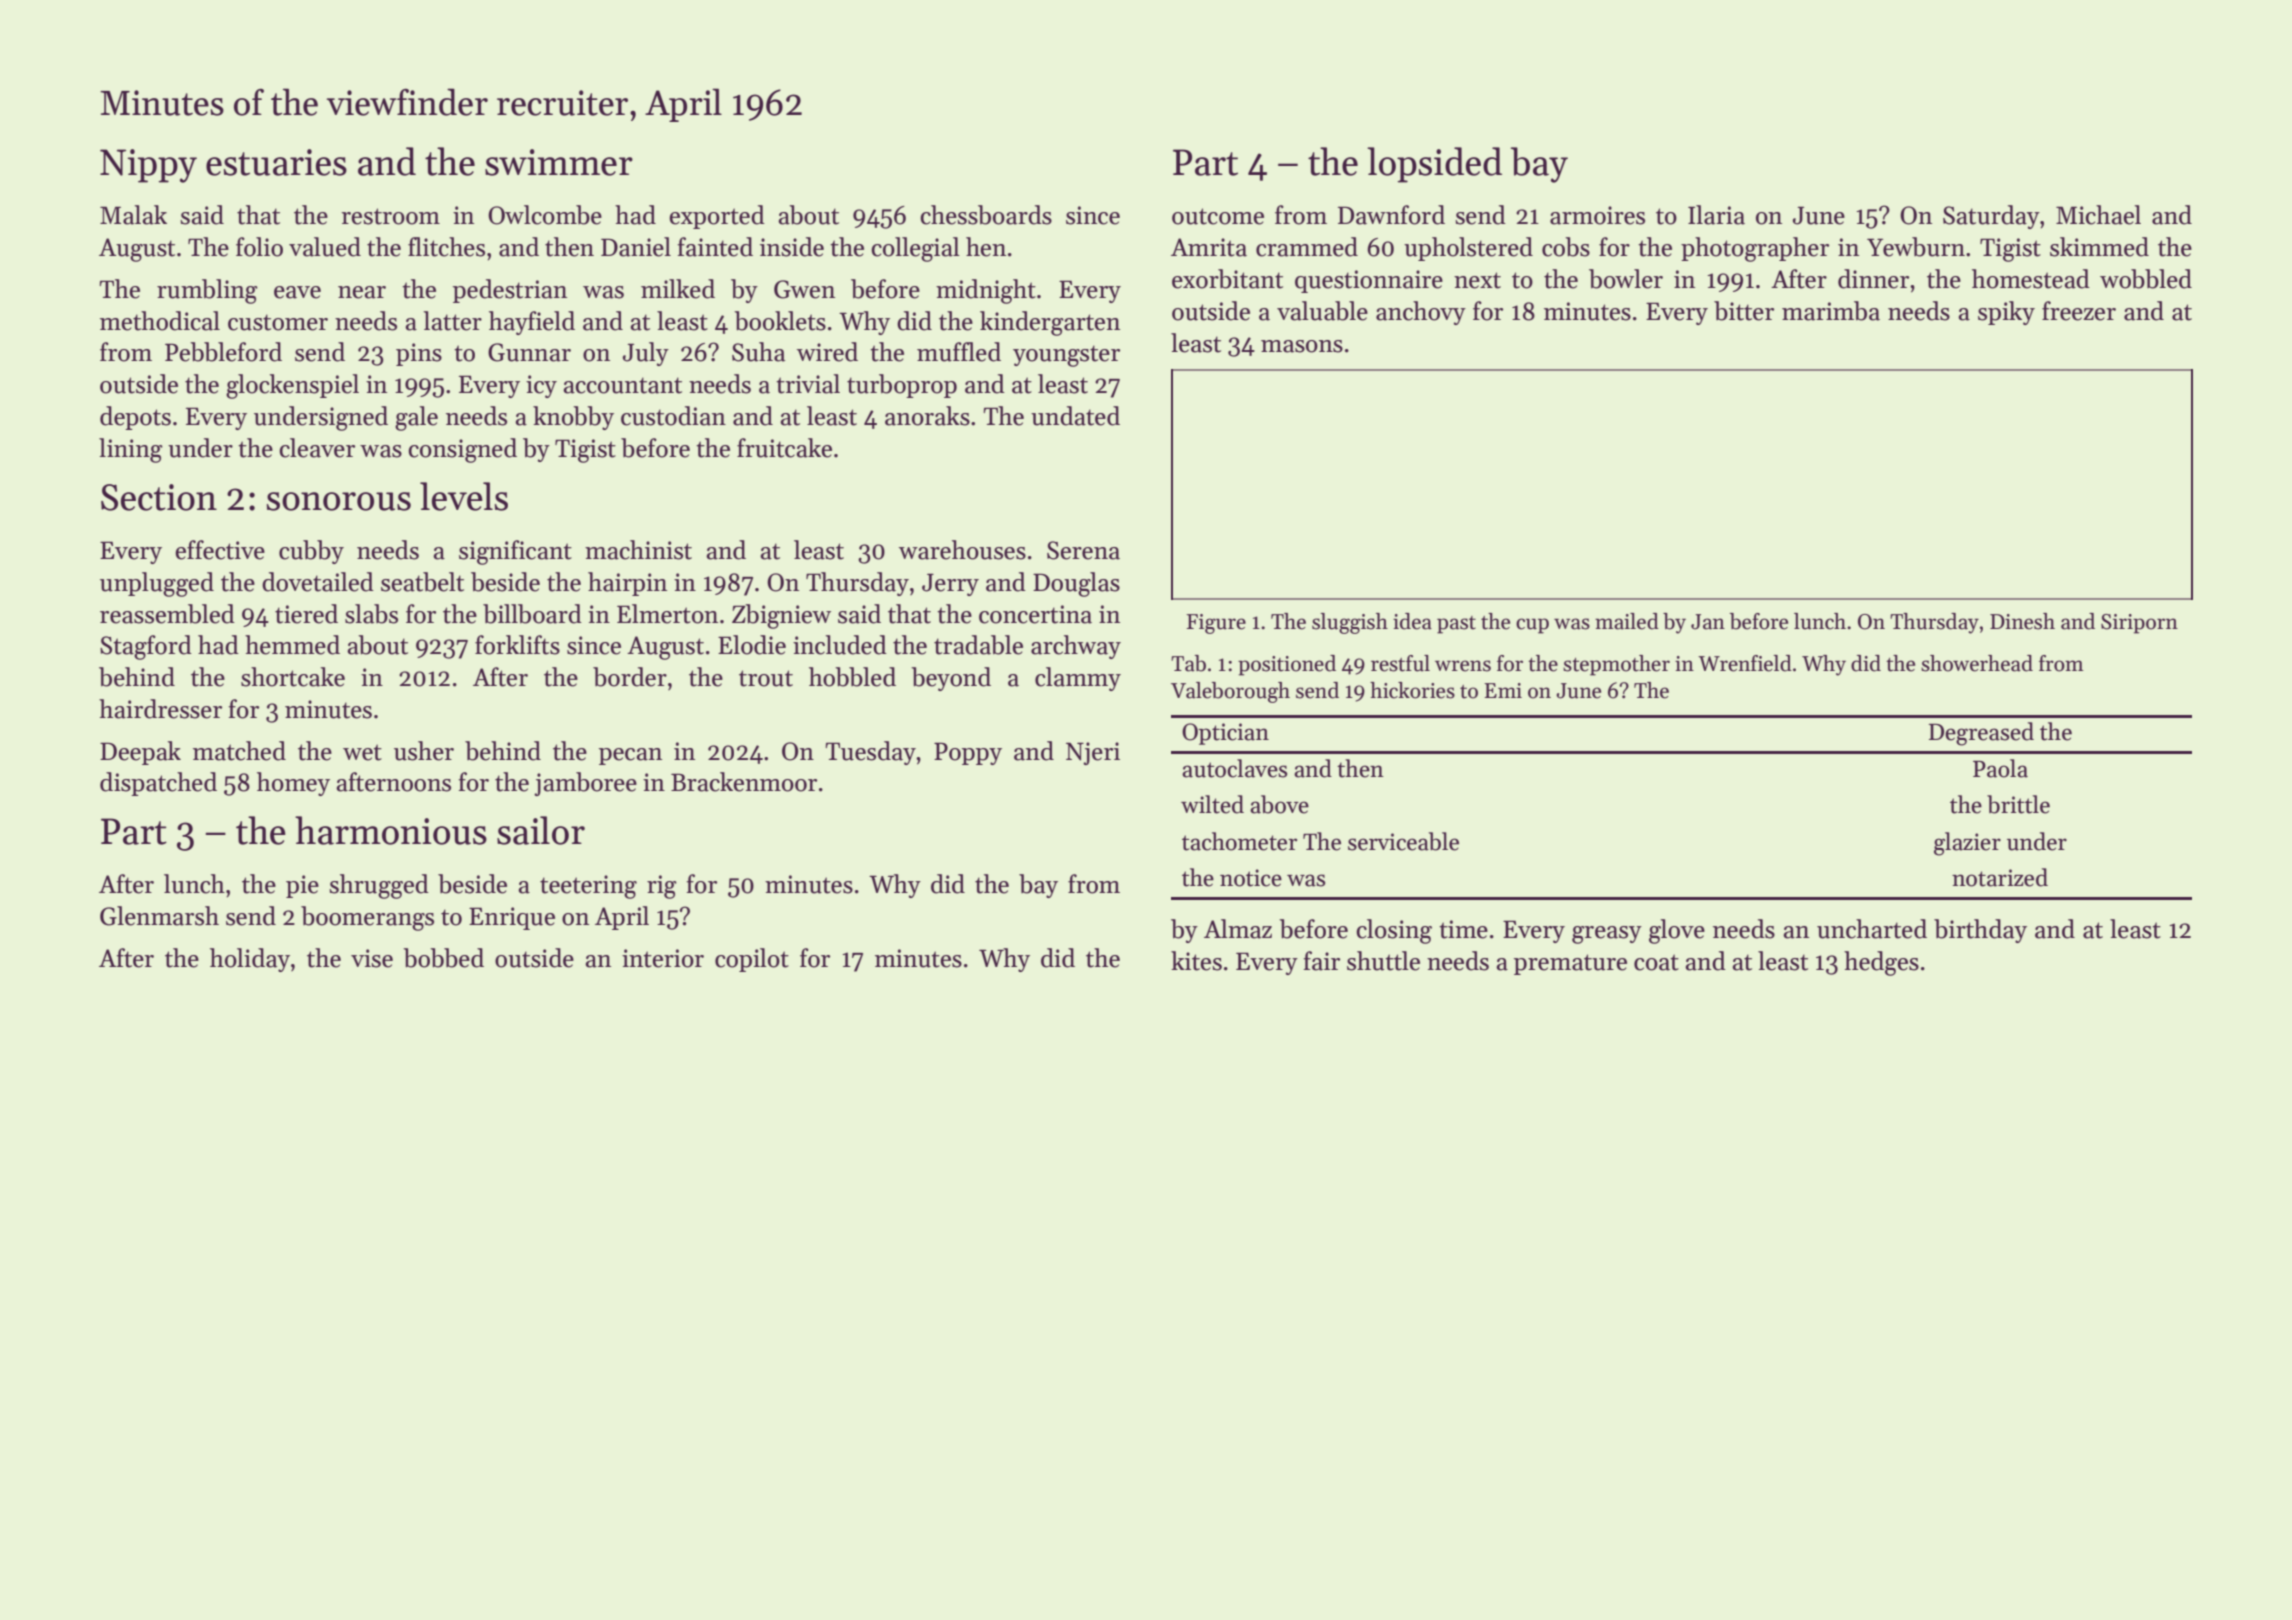 Image resolution: width=2292 pixels, height=1620 pixels. Describe the element at coordinates (1075, 416) in the screenshot. I see `undated` at that location.
